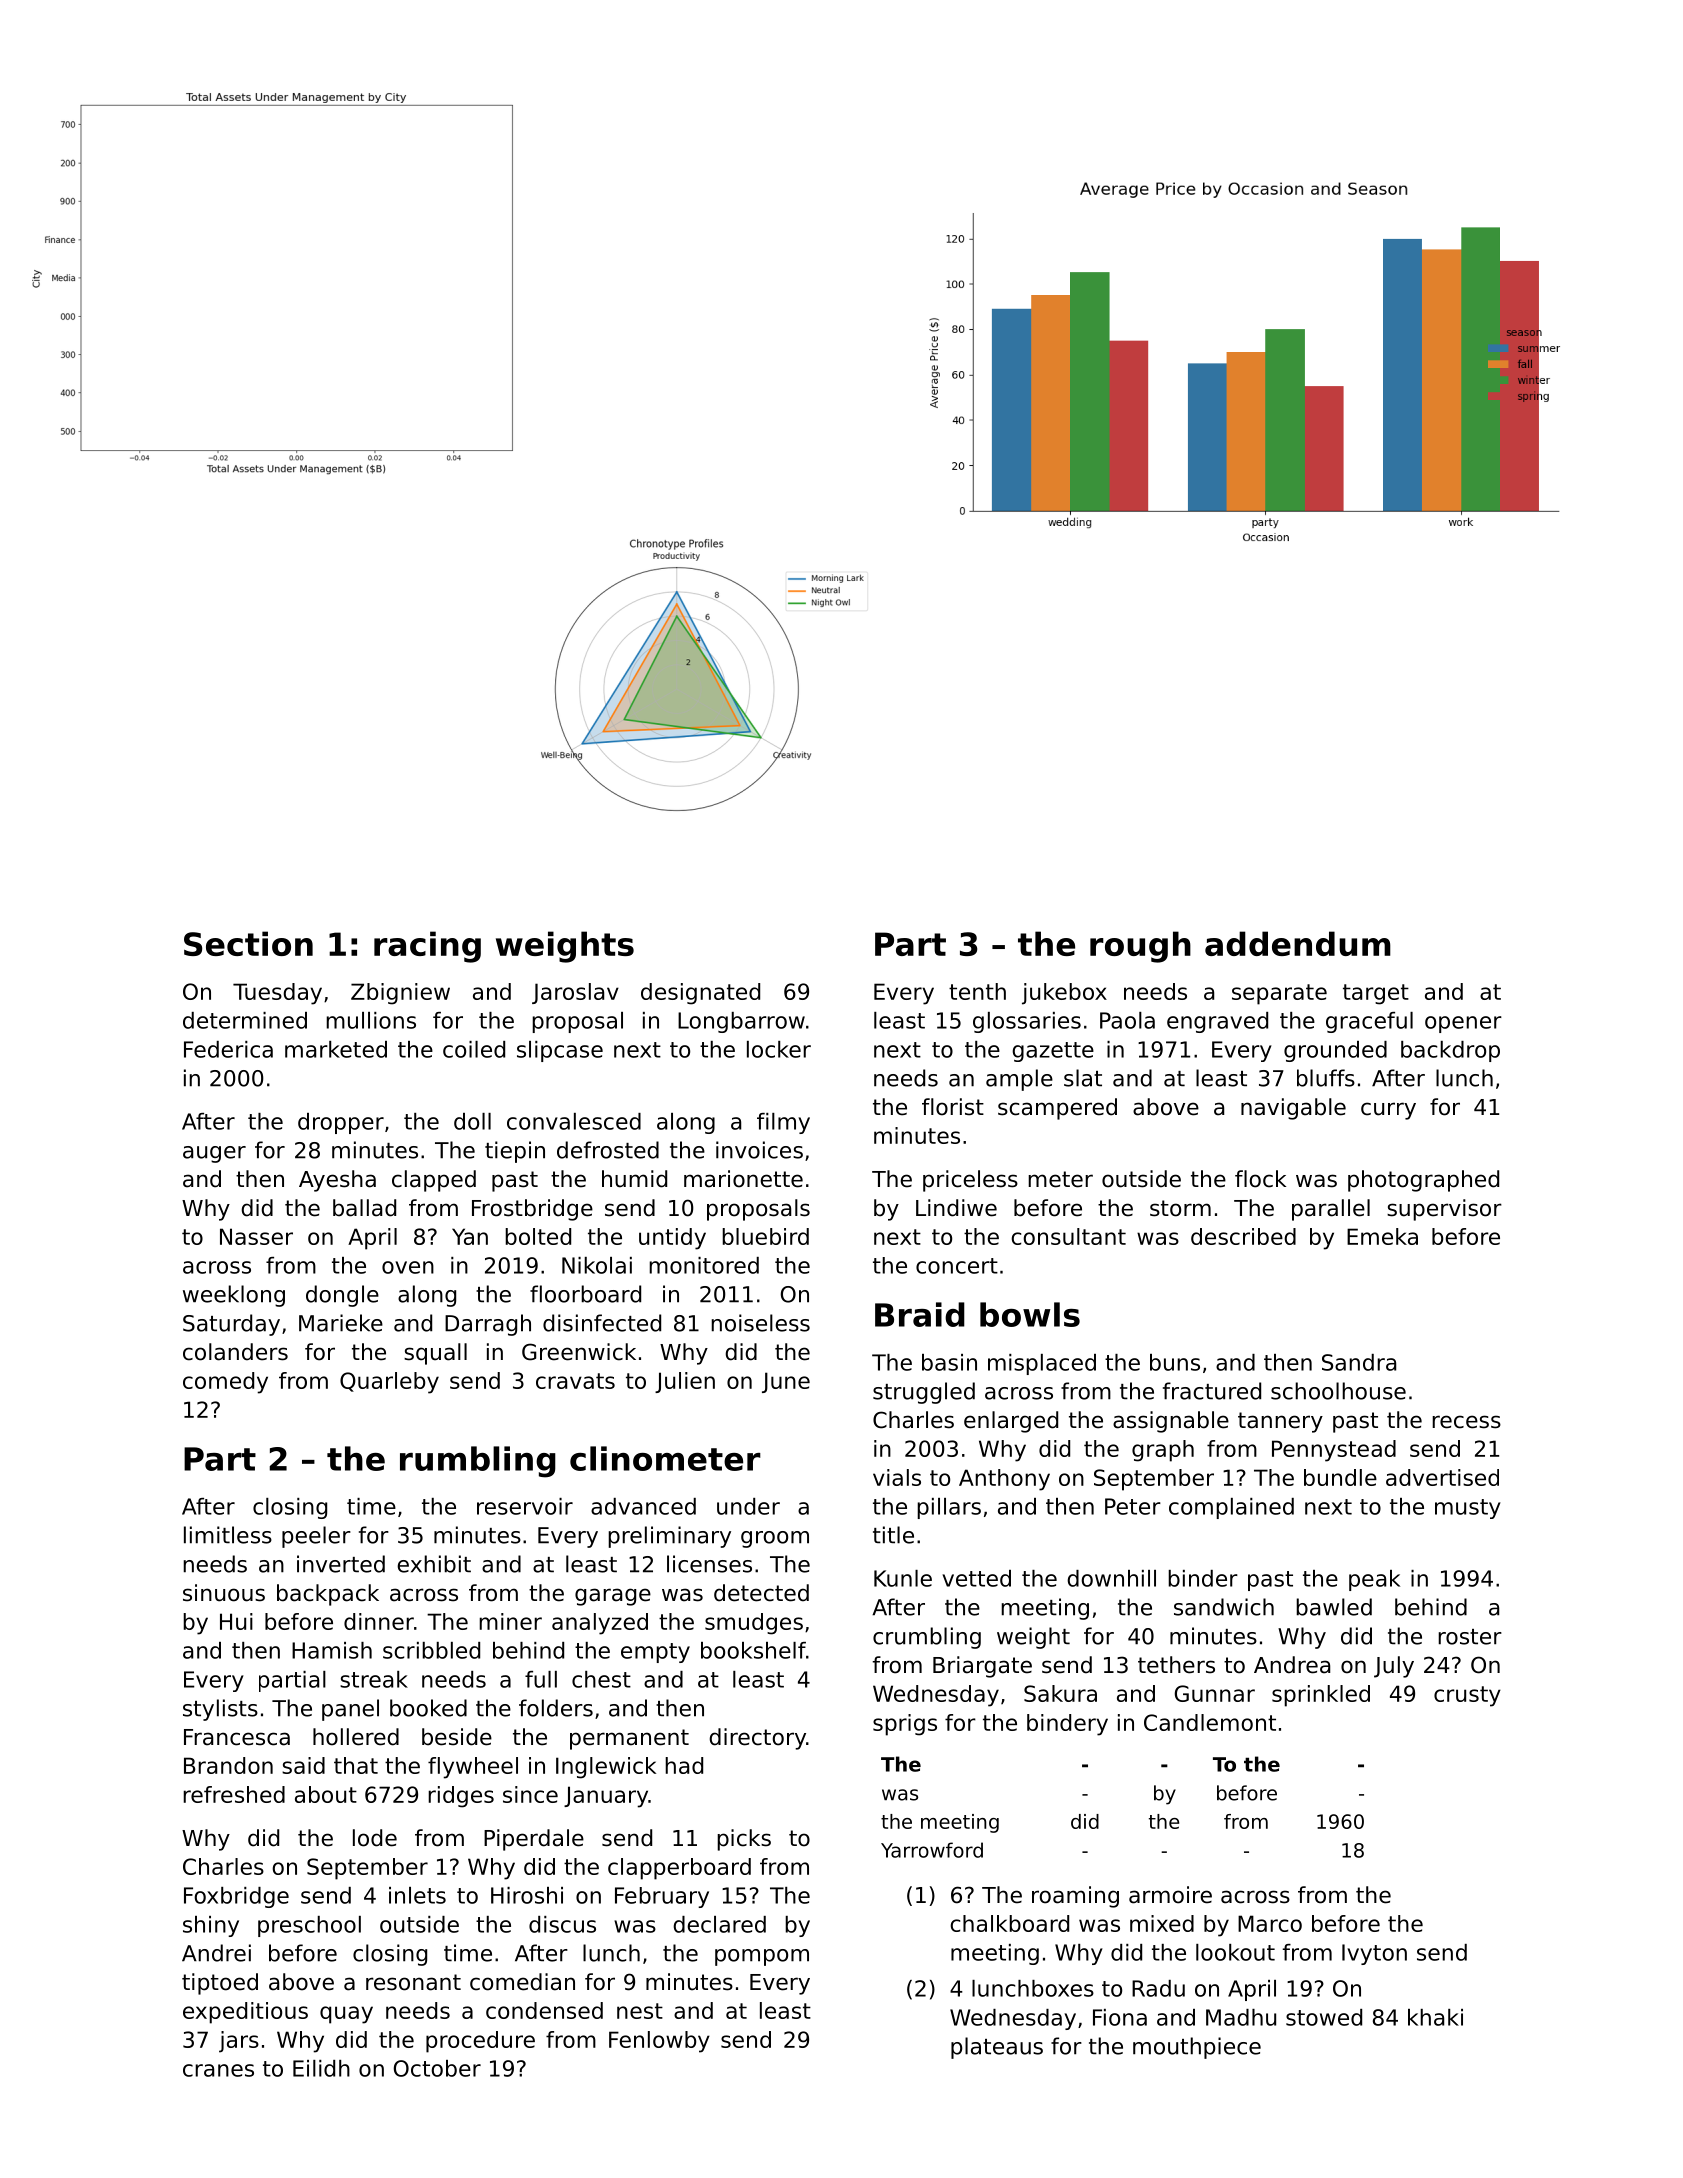 Image resolution: width=1683 pixels, height=2178 pixels. Describe the element at coordinates (1442, 1477) in the page. I see `advertised` at that location.
